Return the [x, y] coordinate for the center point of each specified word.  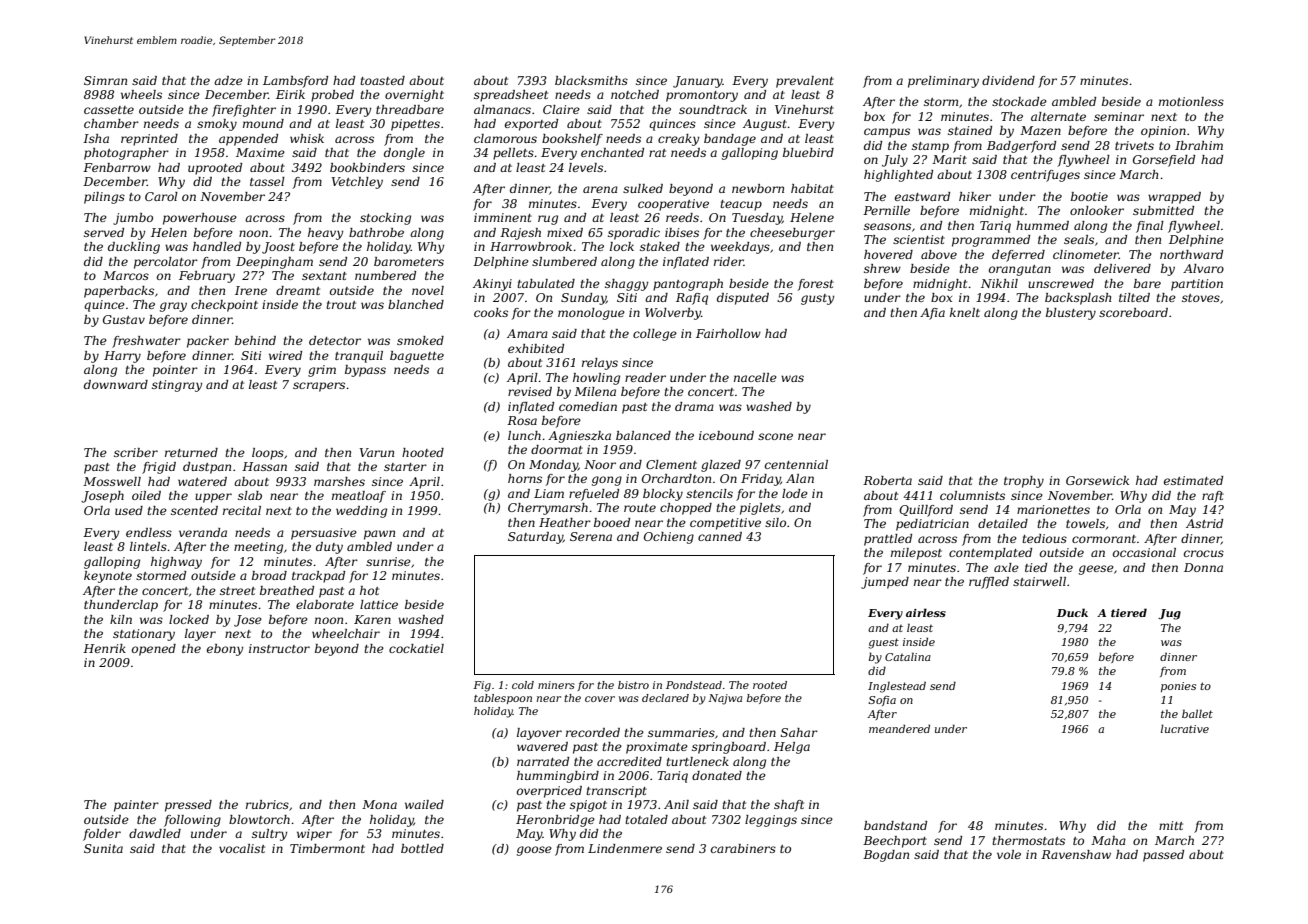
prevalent [805, 82]
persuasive [324, 534]
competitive [725, 524]
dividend [1008, 80]
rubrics [267, 804]
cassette [109, 110]
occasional [1144, 552]
